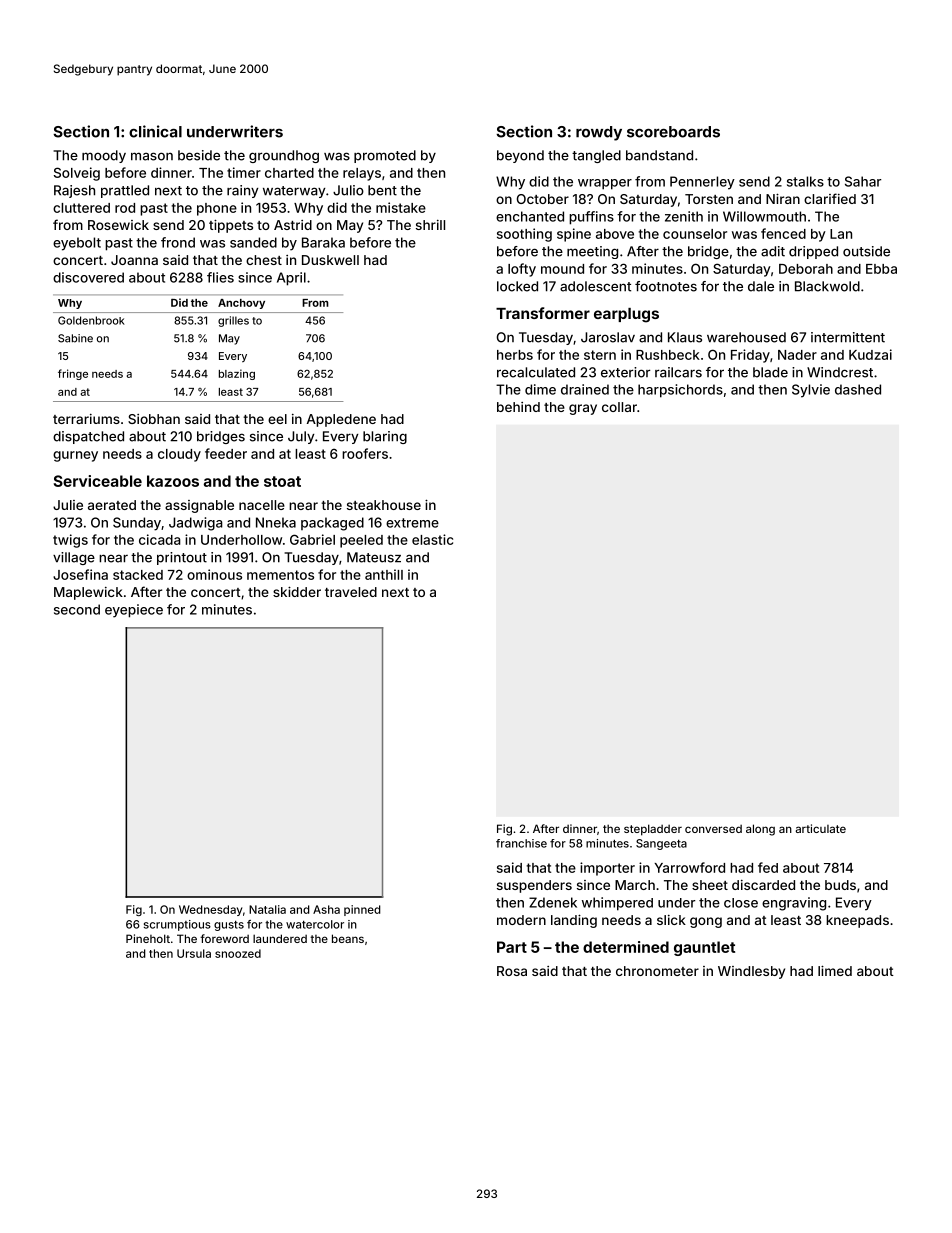 Image resolution: width=952 pixels, height=1233 pixels. I want to click on footnotes, so click(666, 286).
